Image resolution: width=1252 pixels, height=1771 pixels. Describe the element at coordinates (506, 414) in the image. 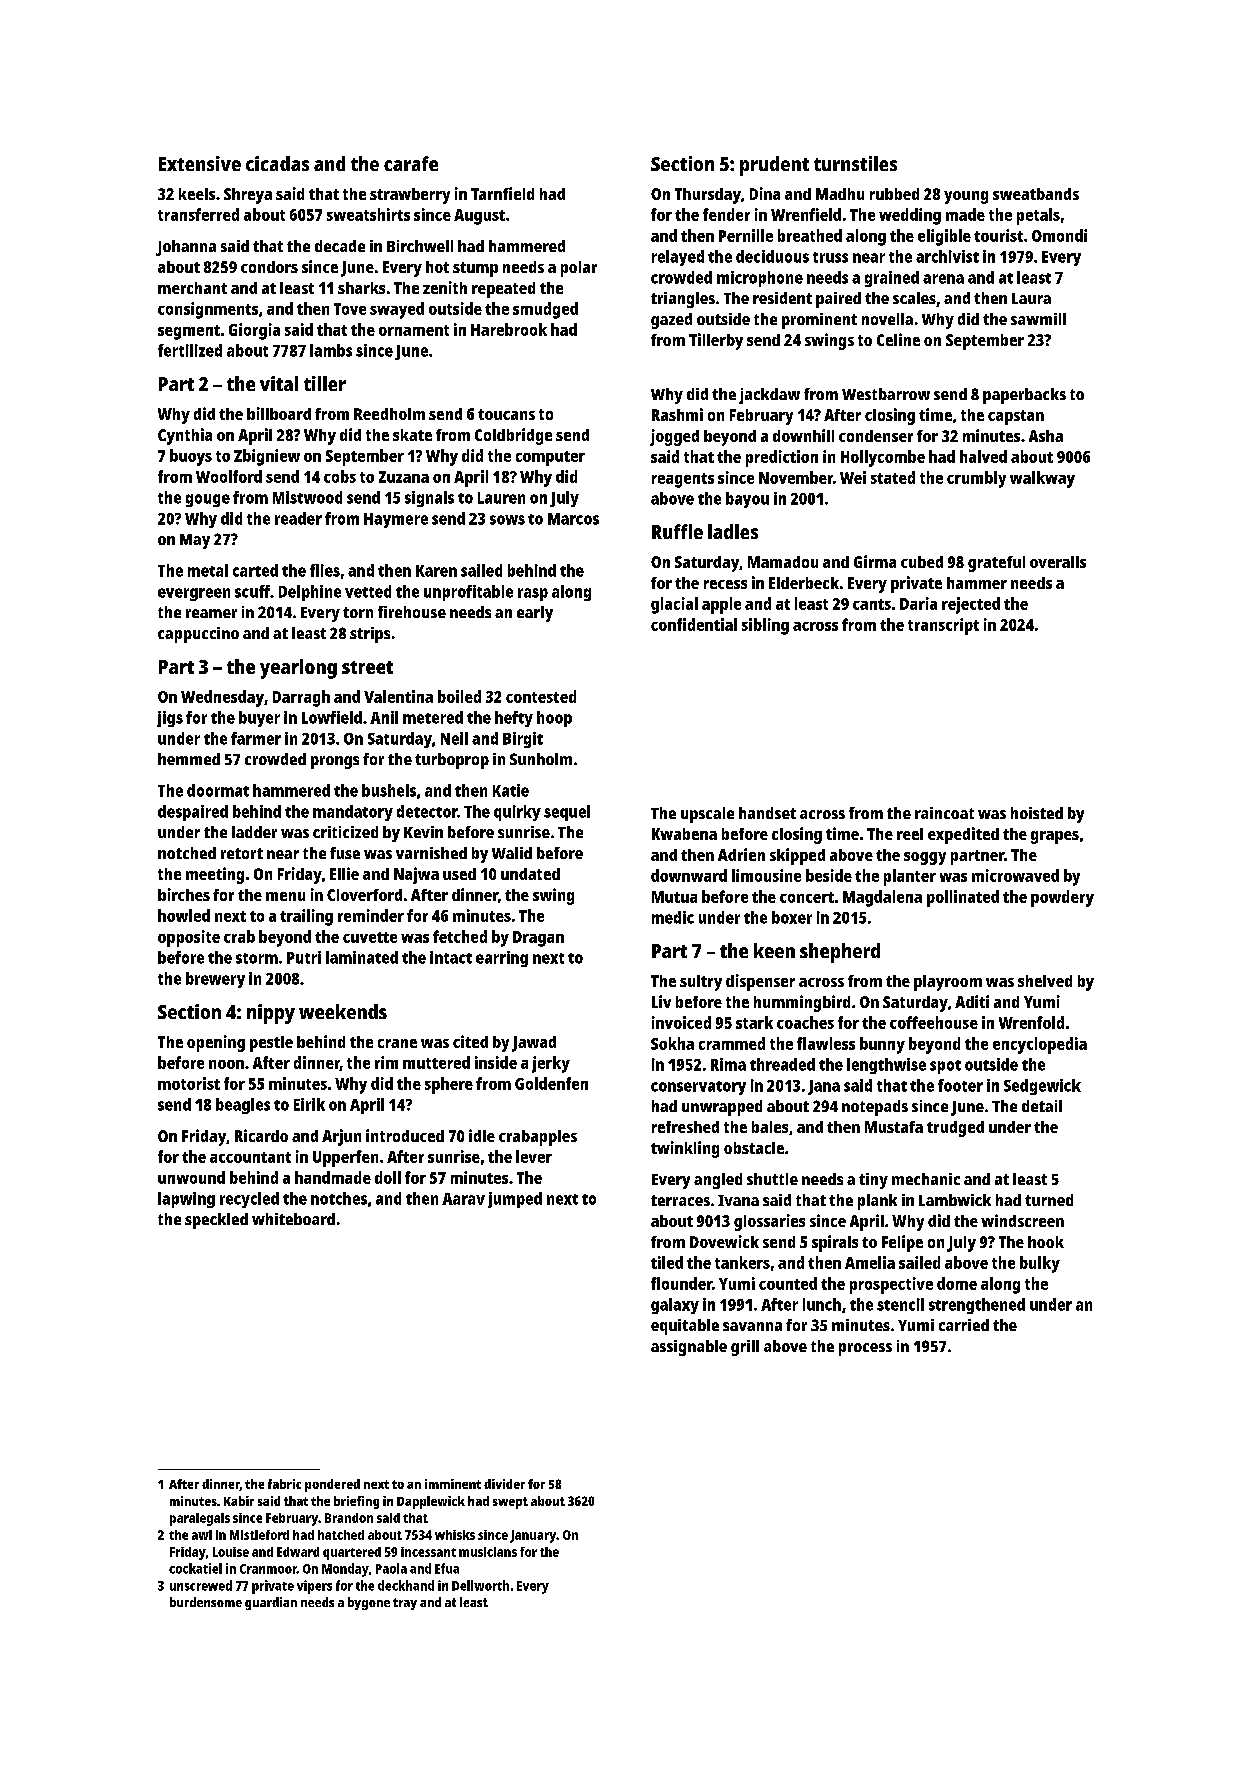

I see `toucans` at that location.
